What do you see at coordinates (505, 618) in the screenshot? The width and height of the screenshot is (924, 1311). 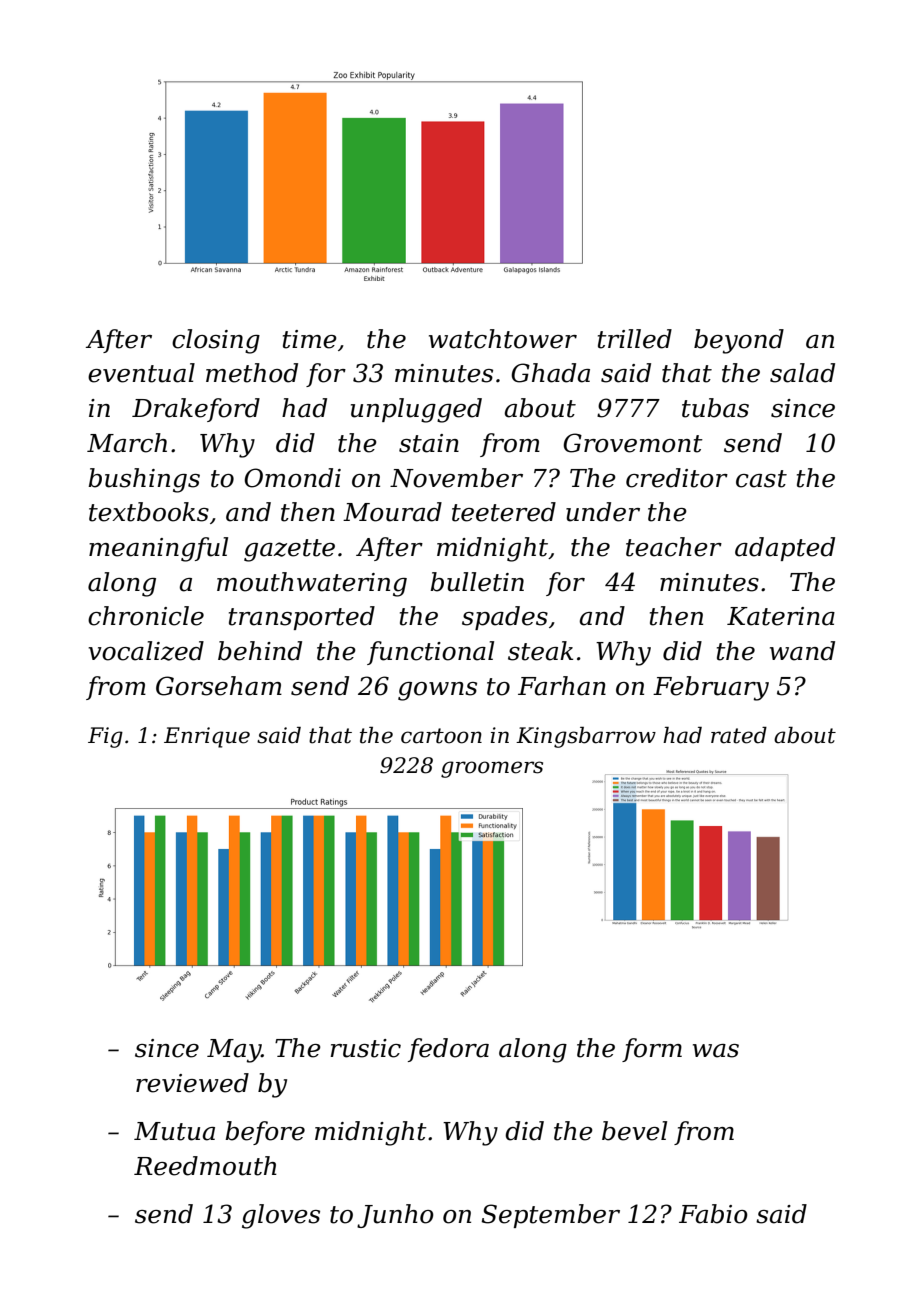 I see `spades` at bounding box center [505, 618].
